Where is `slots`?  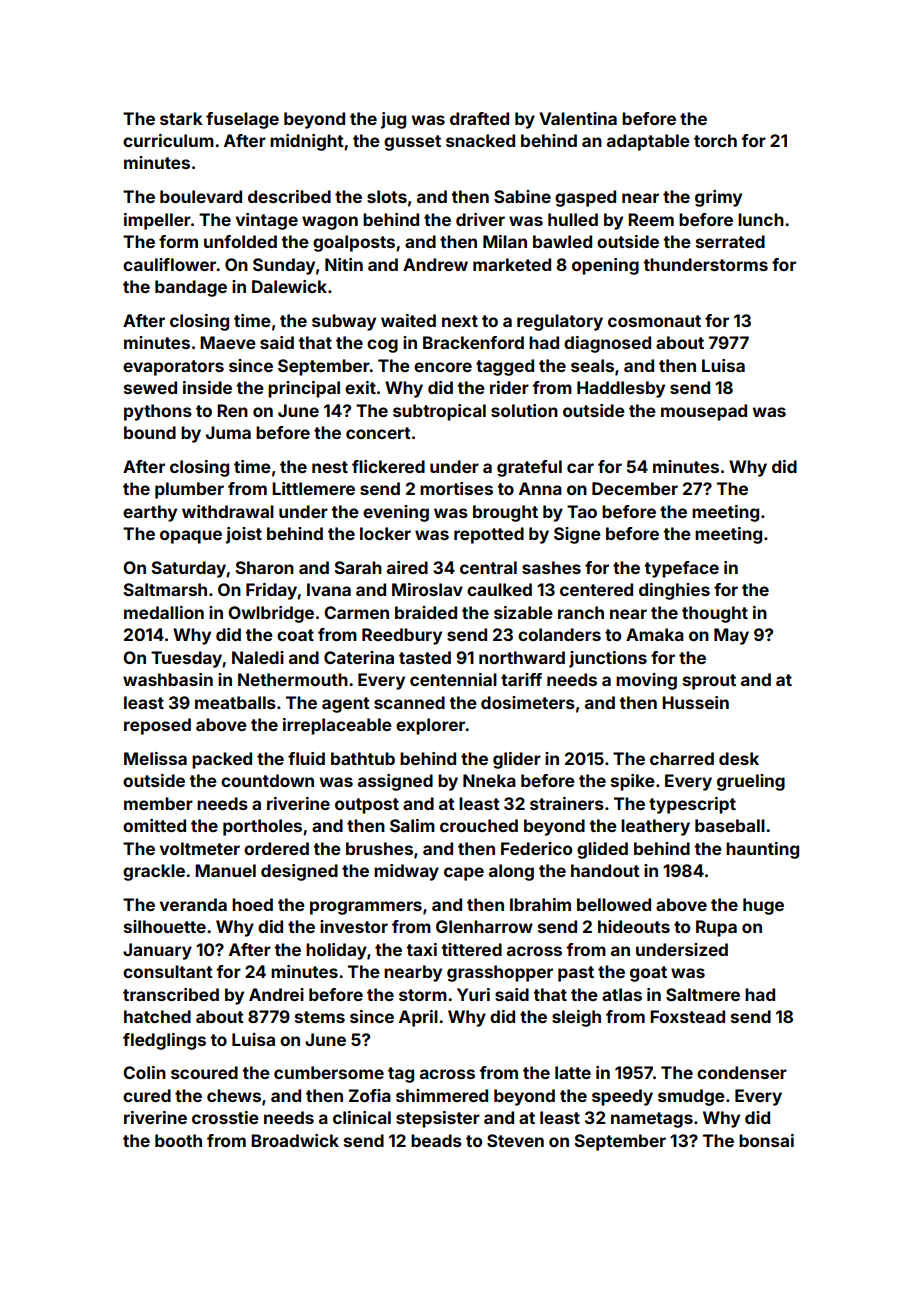
slots is located at coordinates (387, 196).
